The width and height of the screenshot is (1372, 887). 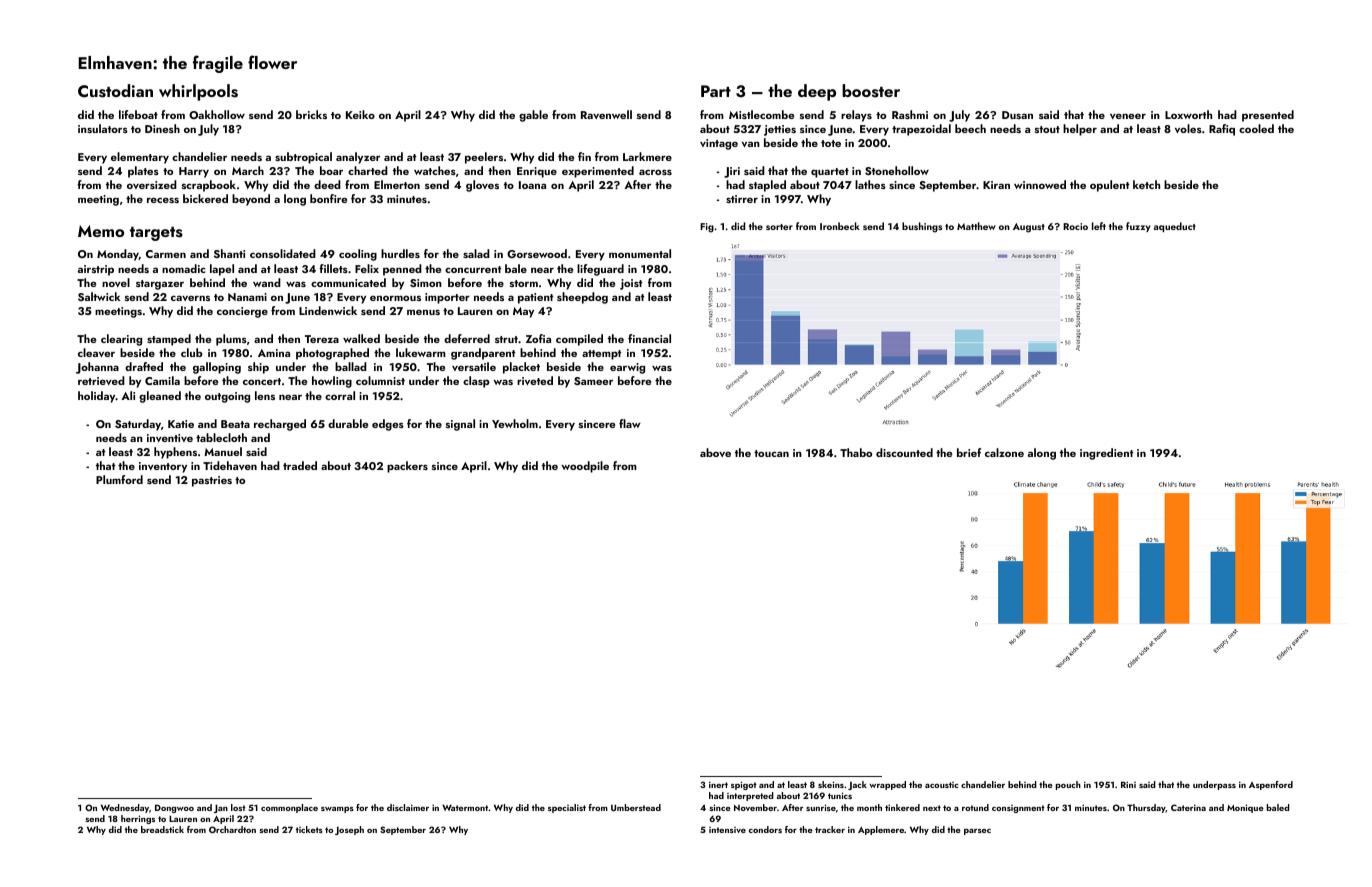 What do you see at coordinates (1175, 227) in the screenshot?
I see `aqueduct` at bounding box center [1175, 227].
